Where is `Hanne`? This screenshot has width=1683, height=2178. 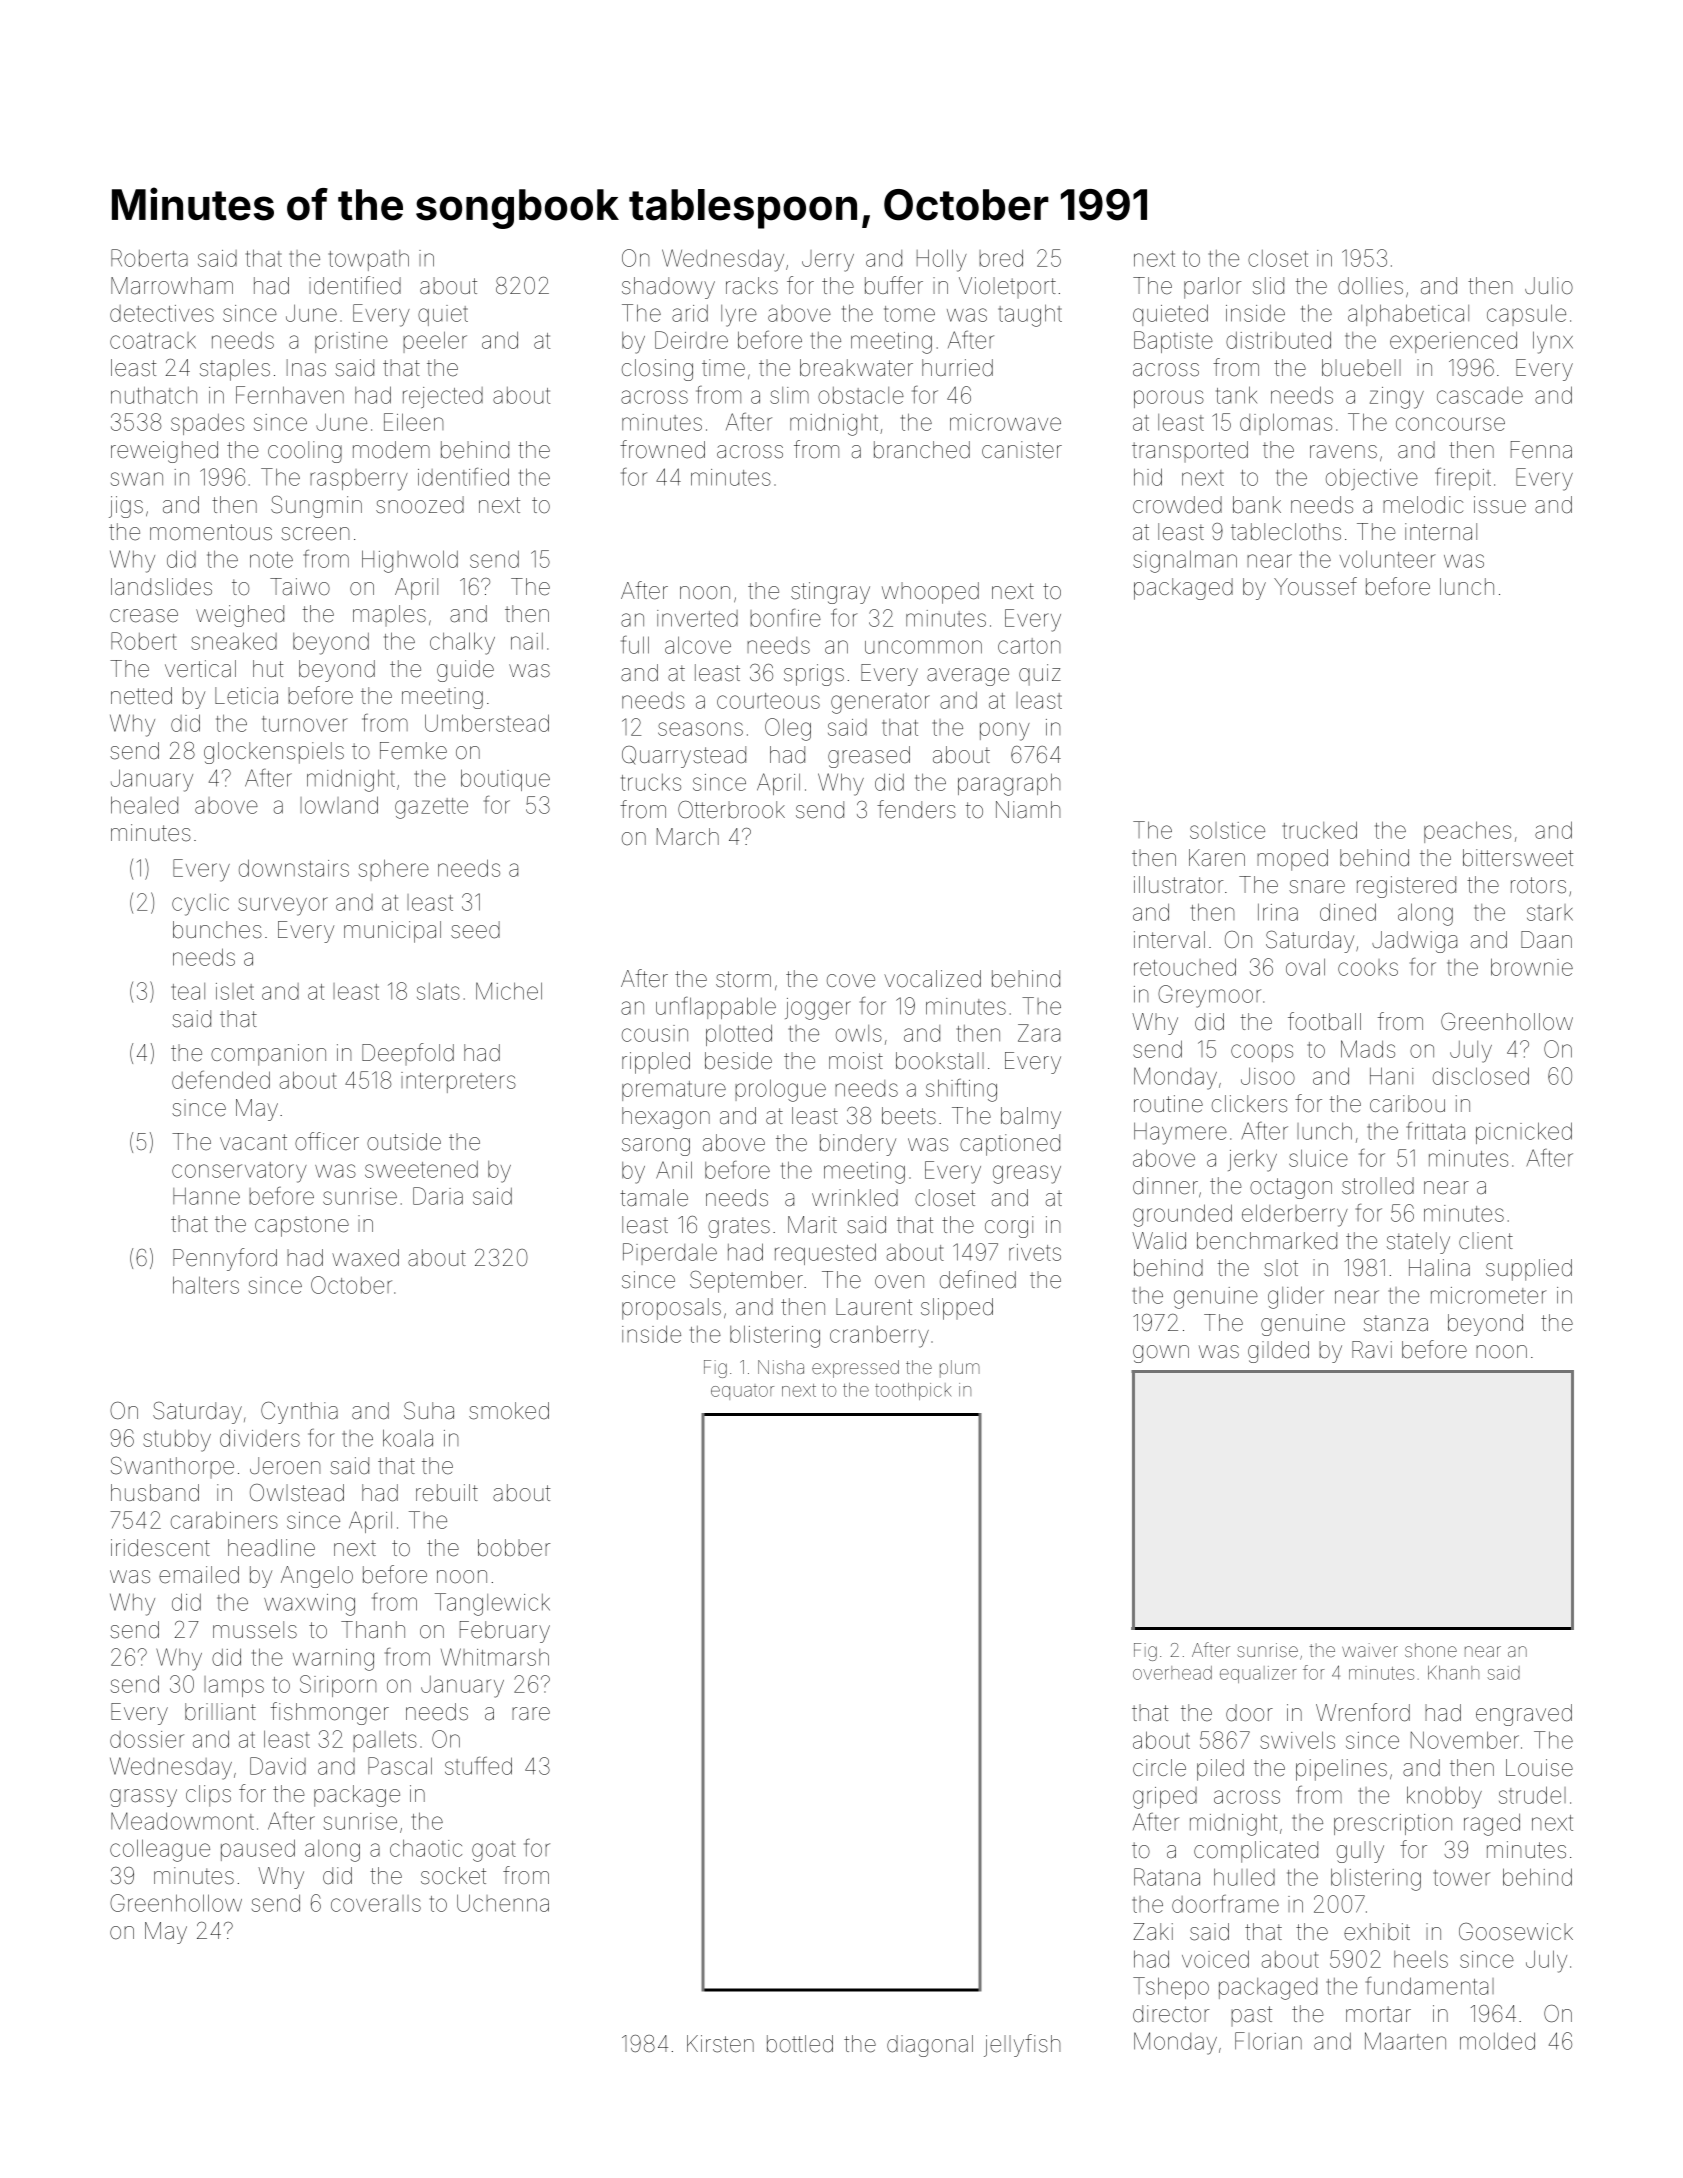 Hanne is located at coordinates (206, 1196).
